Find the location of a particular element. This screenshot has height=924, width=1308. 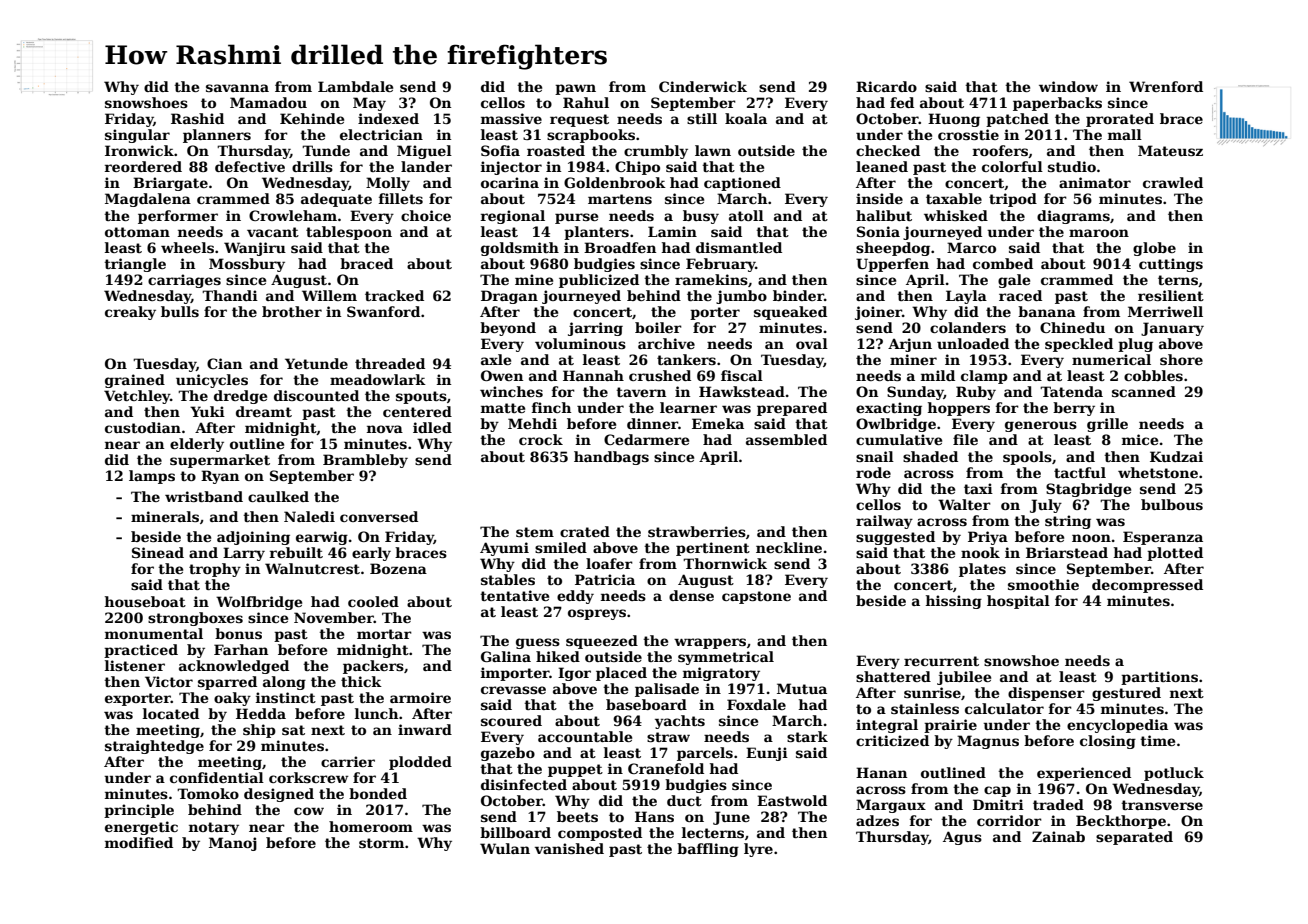

custodian is located at coordinates (143, 427).
